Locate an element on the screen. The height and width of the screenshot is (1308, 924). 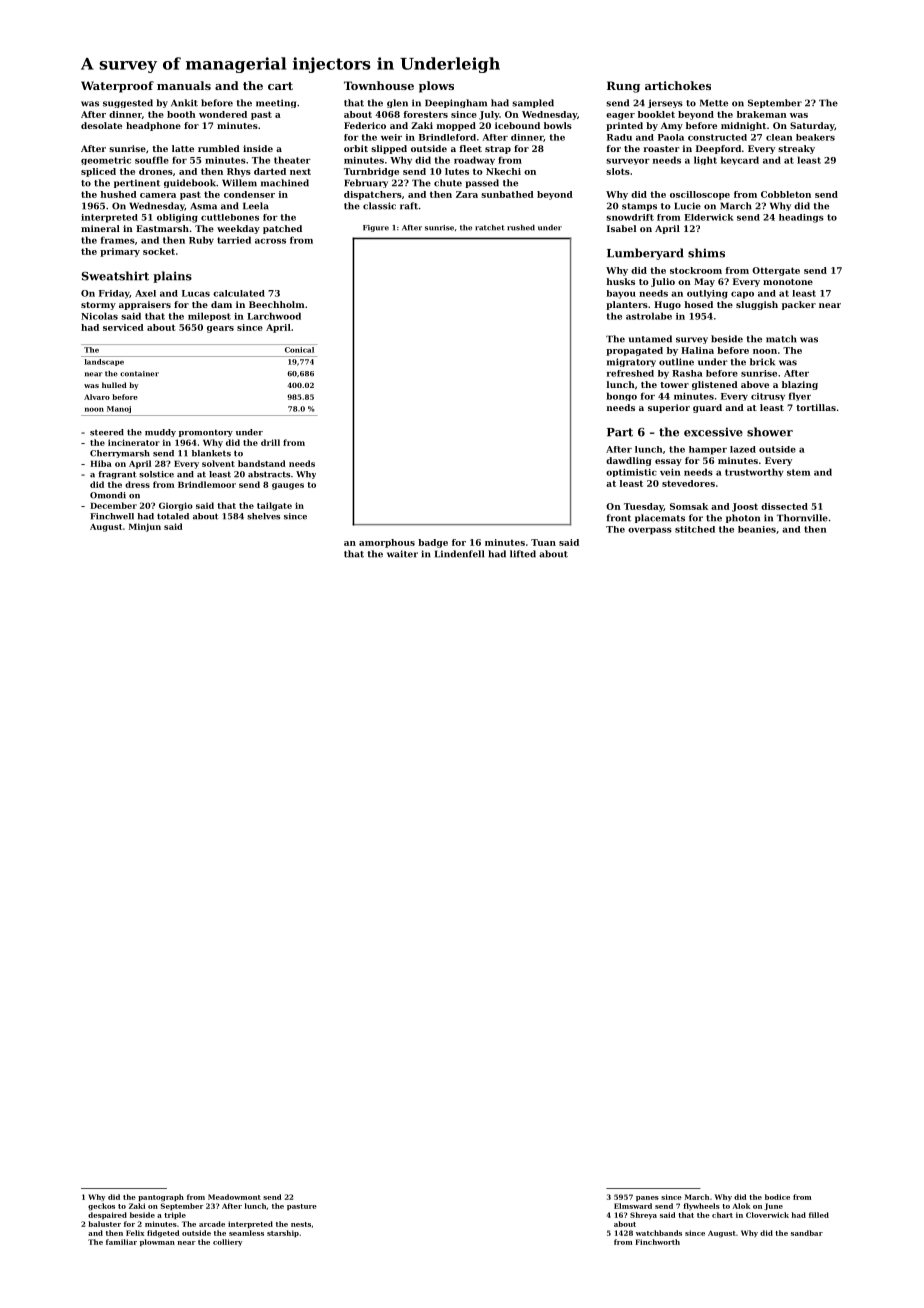
pantograph is located at coordinates (161, 1198).
